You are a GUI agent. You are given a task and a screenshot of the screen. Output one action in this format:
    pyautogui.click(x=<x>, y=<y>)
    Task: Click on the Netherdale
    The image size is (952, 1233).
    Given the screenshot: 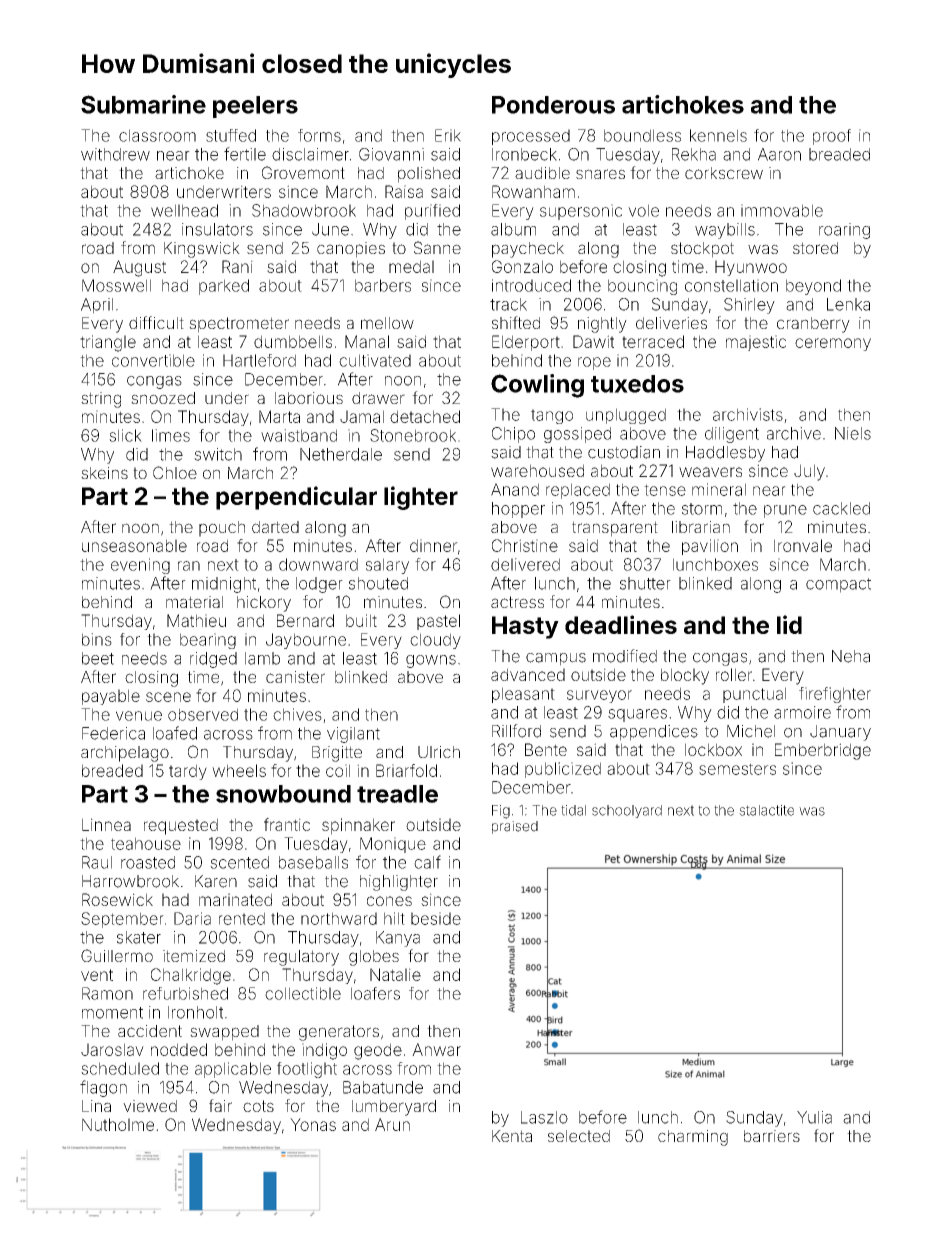 What is the action you would take?
    pyautogui.click(x=341, y=454)
